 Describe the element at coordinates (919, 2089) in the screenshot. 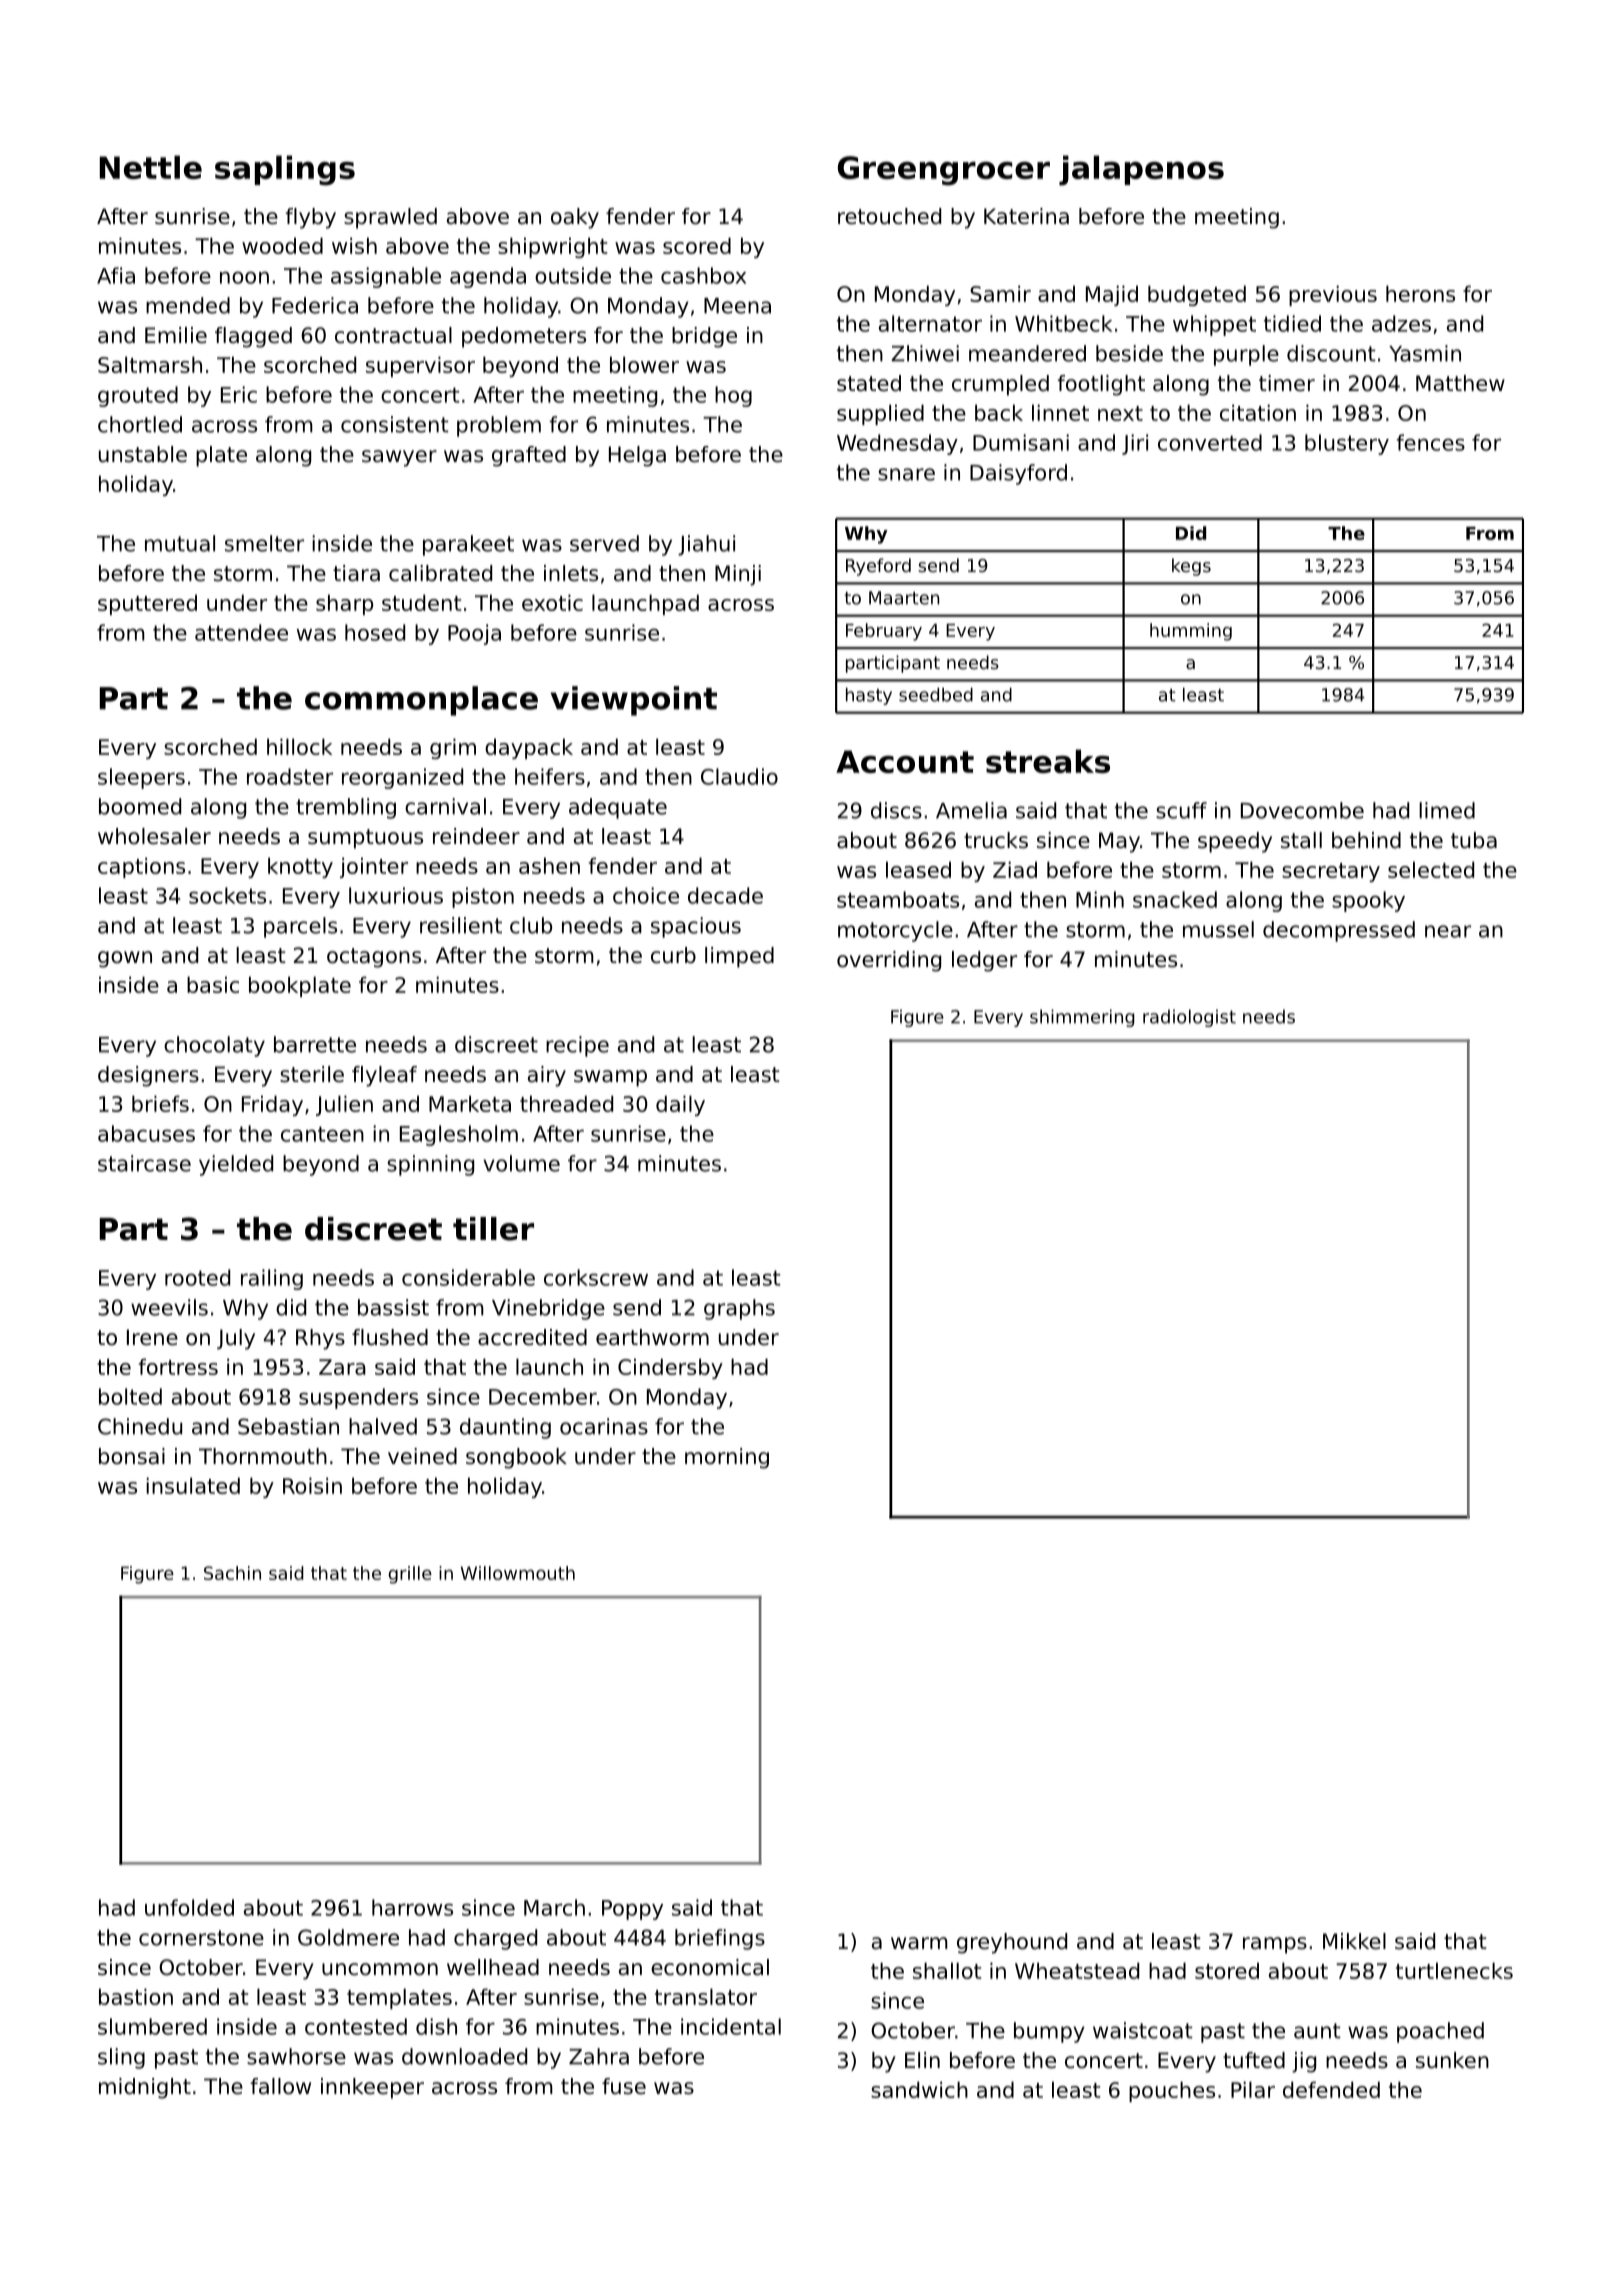

I see `sandwich` at that location.
